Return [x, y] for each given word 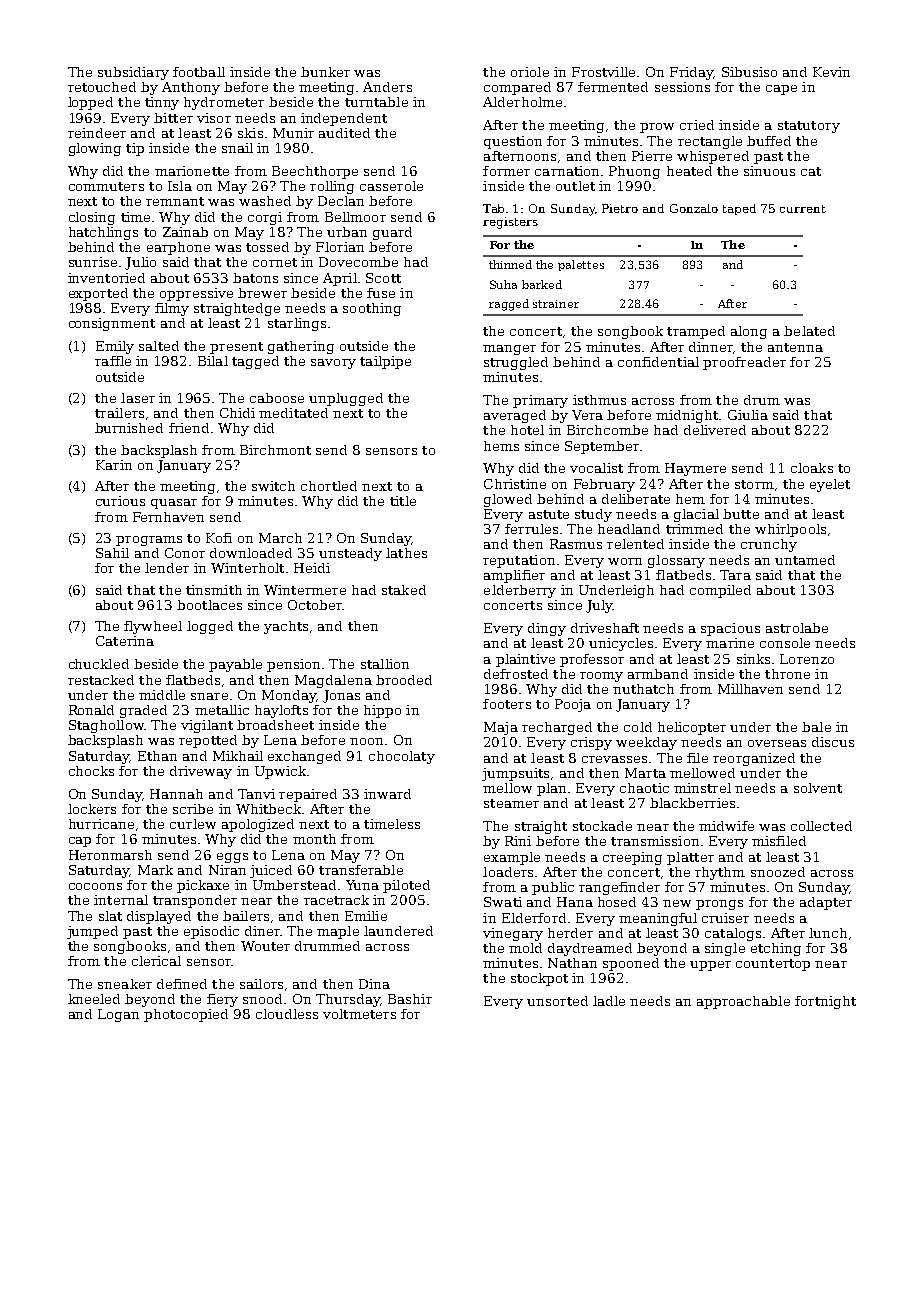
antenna [795, 347]
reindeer [97, 133]
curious [120, 501]
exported [98, 294]
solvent [818, 788]
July [599, 606]
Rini [518, 841]
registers [510, 223]
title [403, 501]
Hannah [176, 794]
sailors [261, 984]
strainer [556, 304]
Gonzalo [694, 208]
